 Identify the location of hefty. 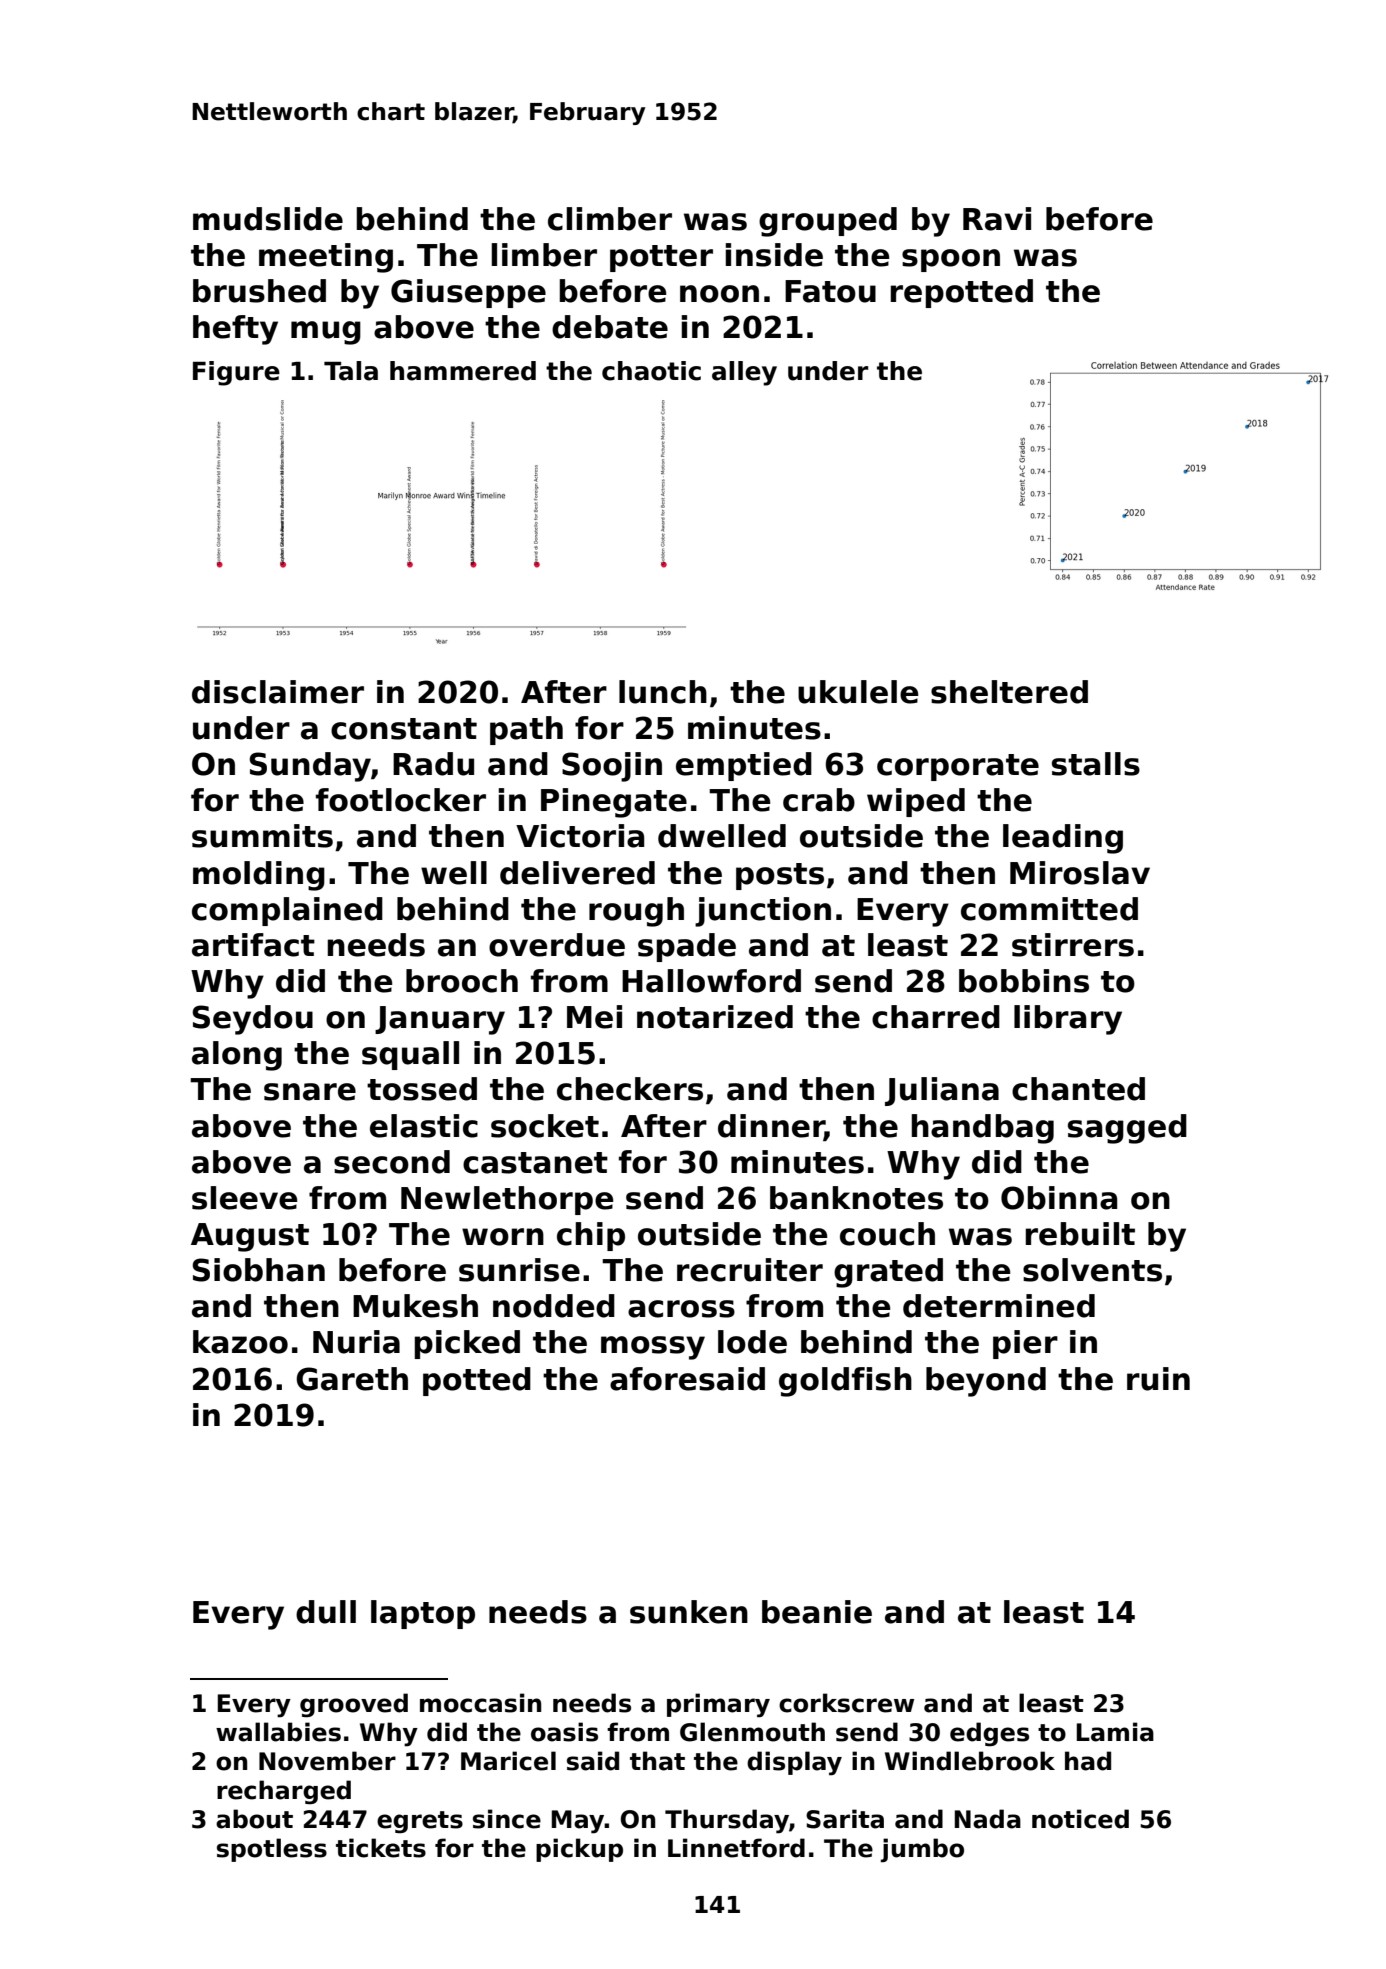
(235, 330).
